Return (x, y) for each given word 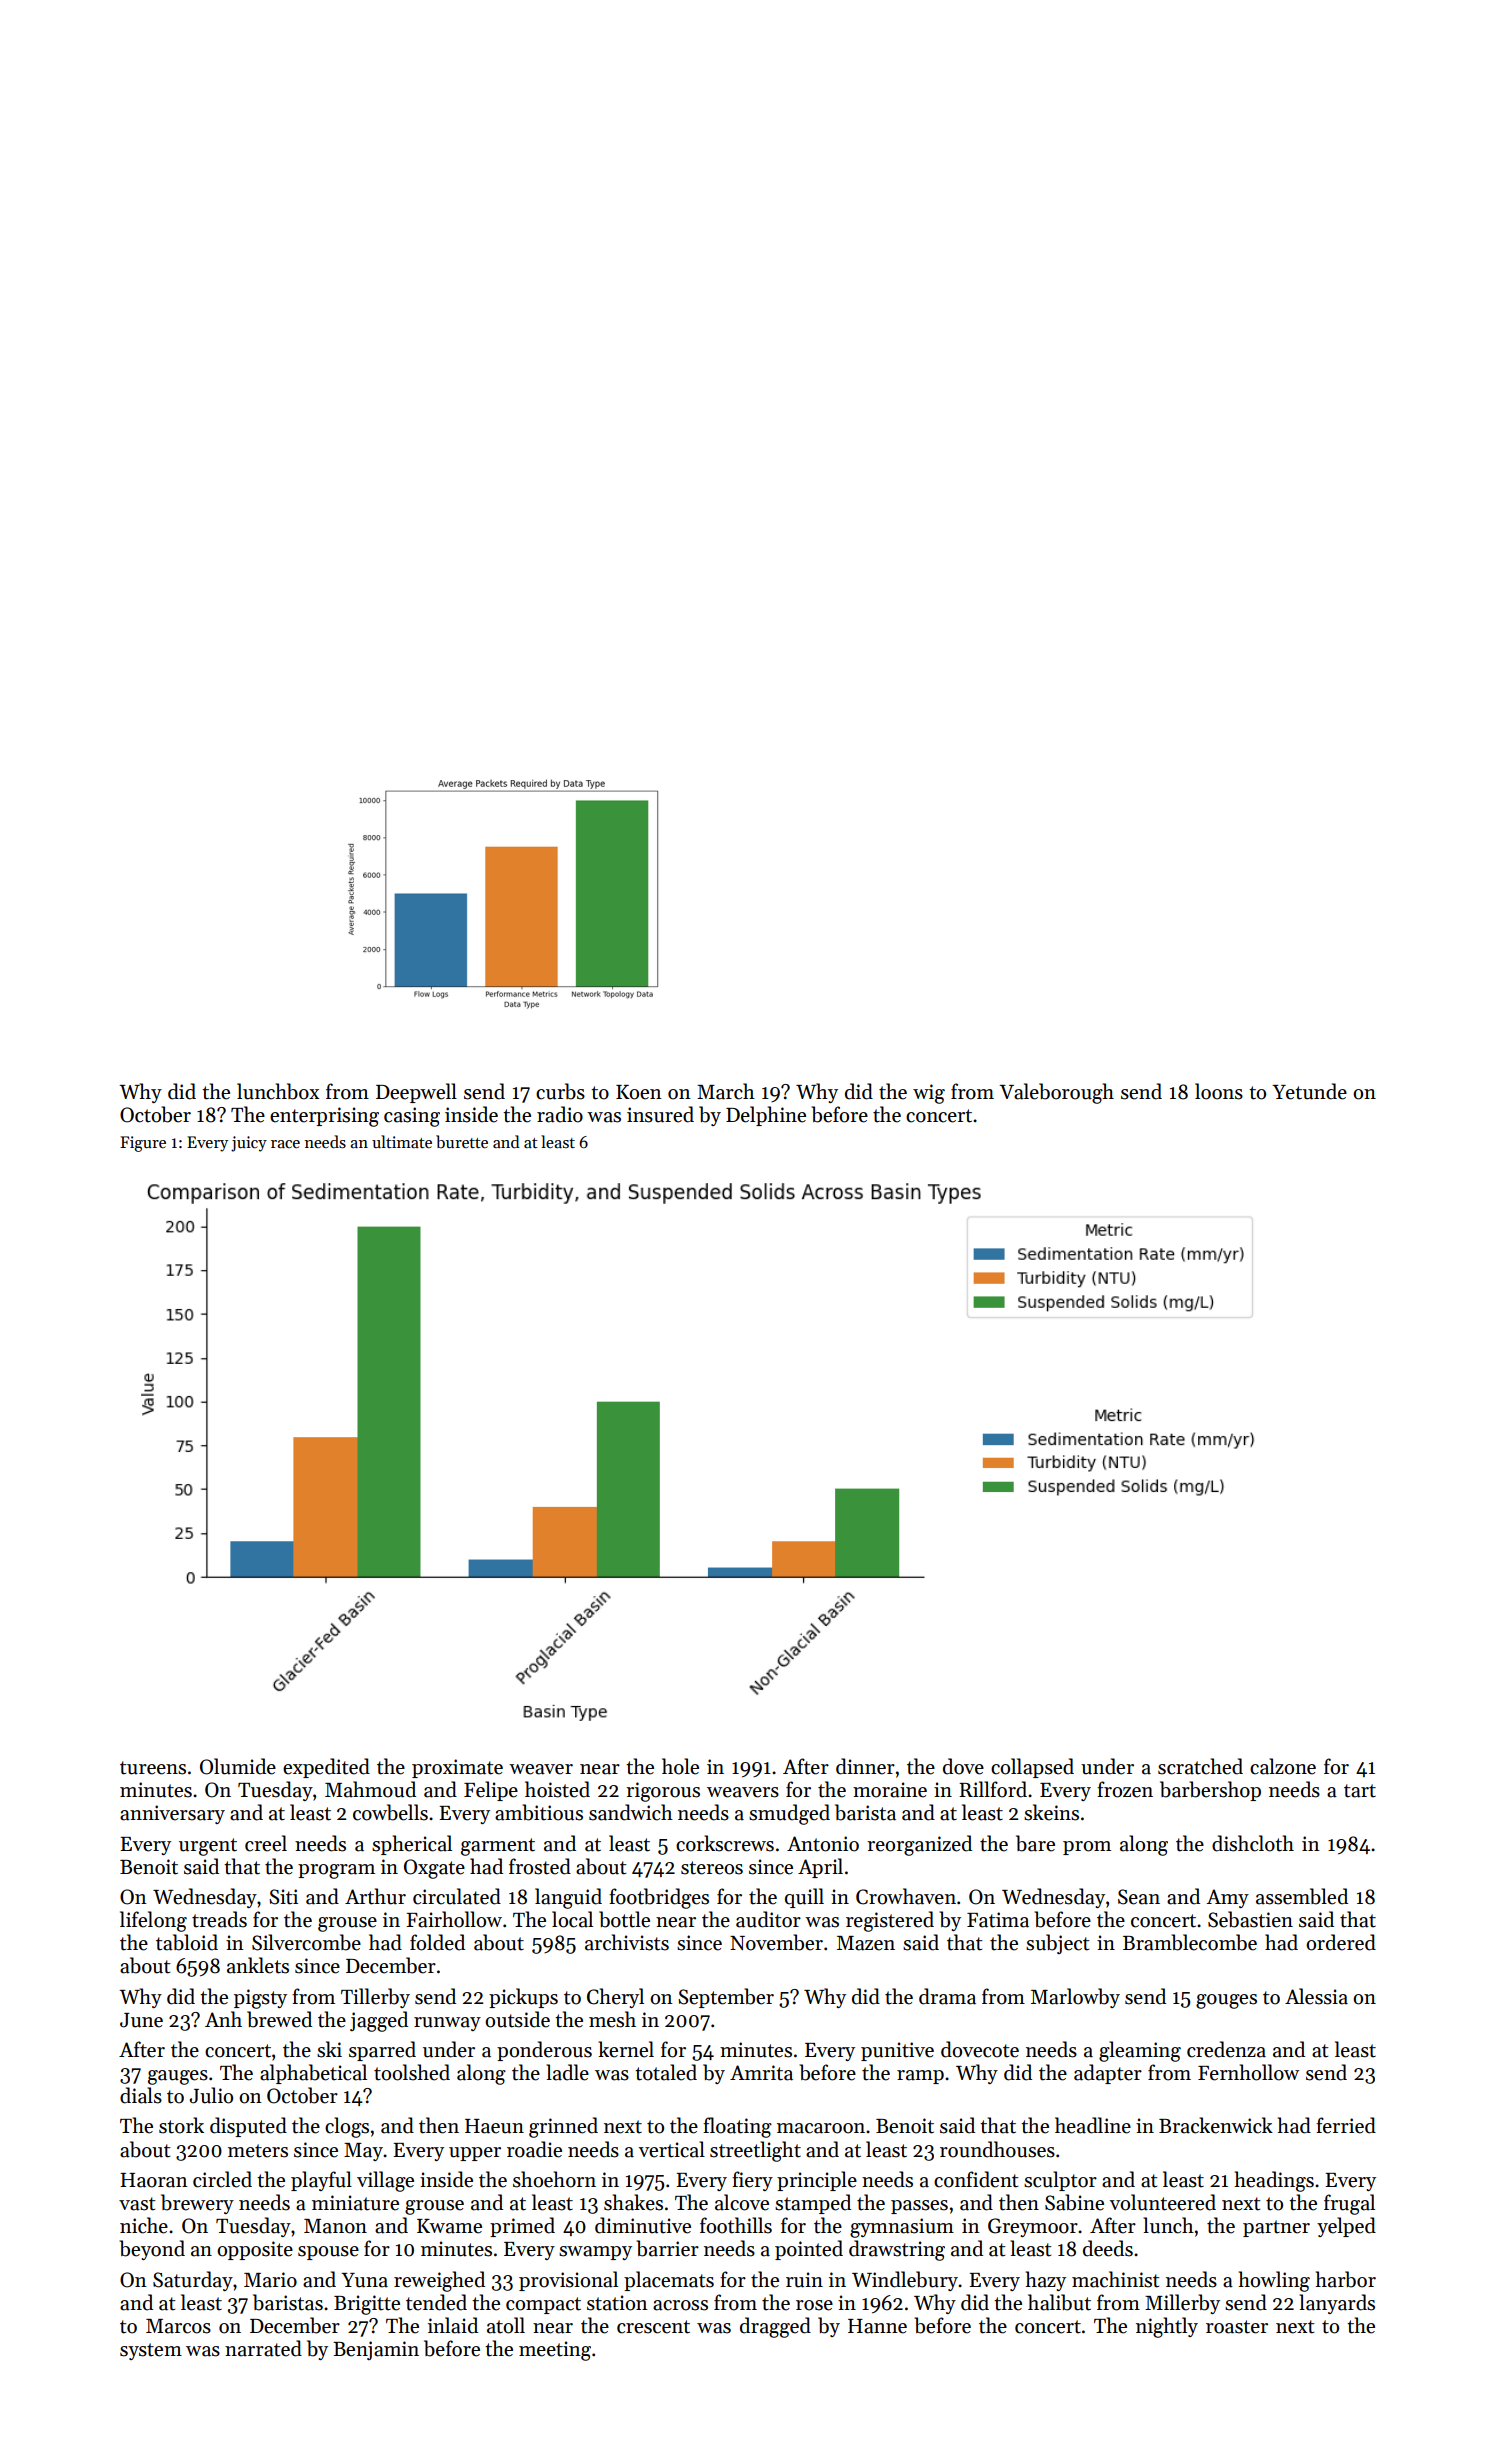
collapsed (1032, 1768)
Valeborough (1056, 1093)
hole (680, 1766)
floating (737, 2127)
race (285, 1144)
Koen (639, 1092)
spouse (328, 2253)
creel (266, 1843)
